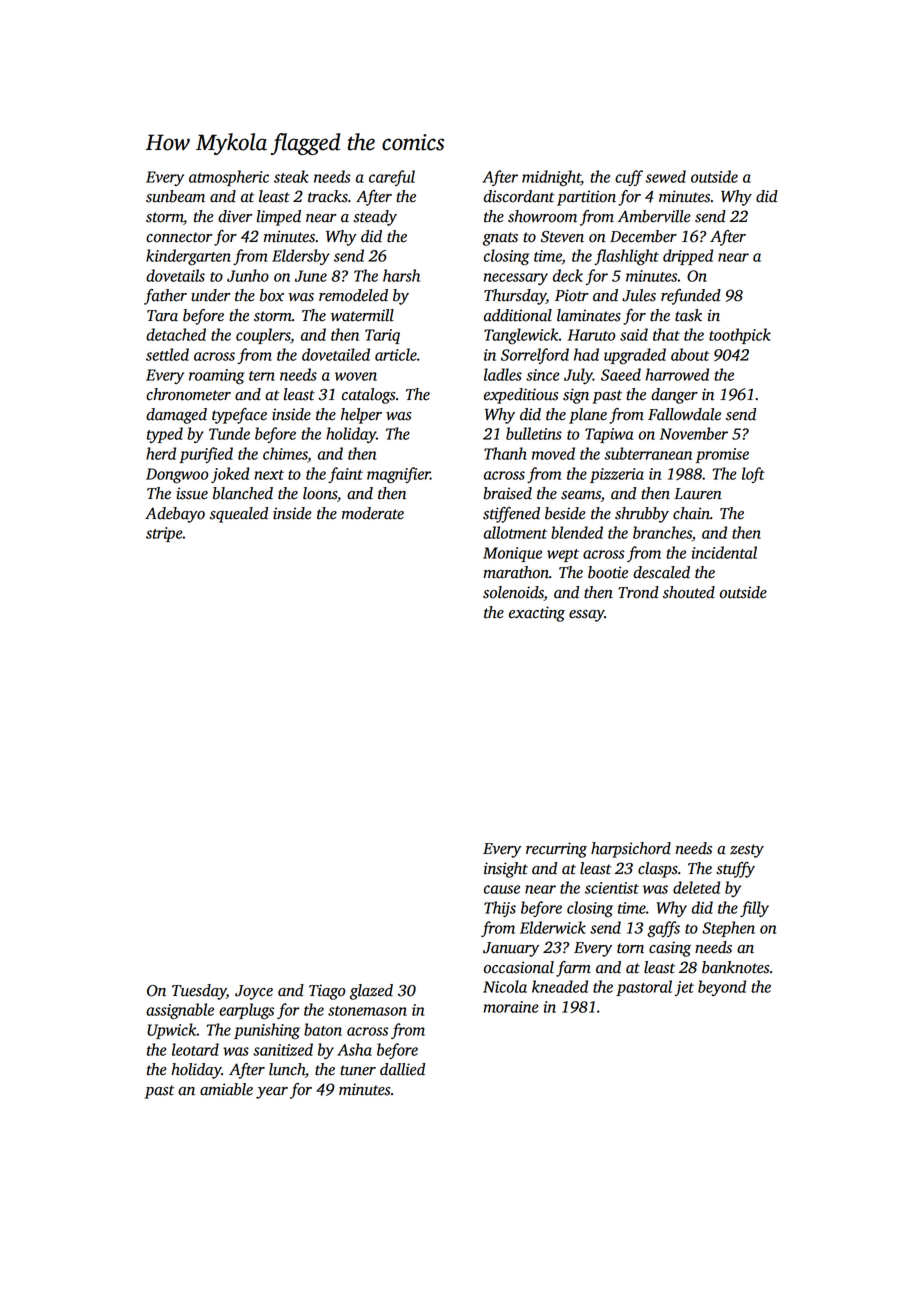 The width and height of the document is (924, 1314). What do you see at coordinates (392, 178) in the document?
I see `careful` at bounding box center [392, 178].
